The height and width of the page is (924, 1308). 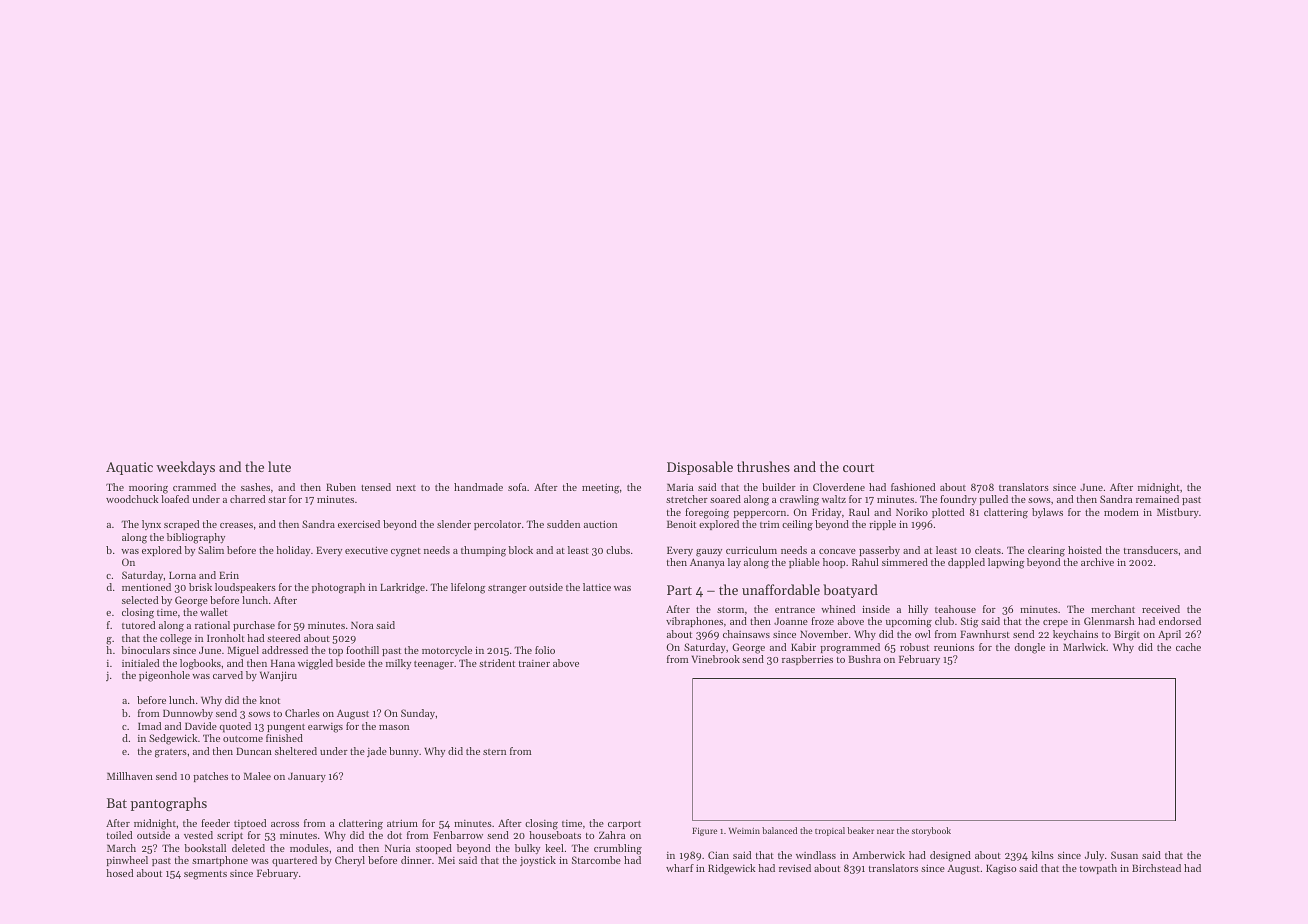 What do you see at coordinates (700, 468) in the page?
I see `Disposable` at bounding box center [700, 468].
